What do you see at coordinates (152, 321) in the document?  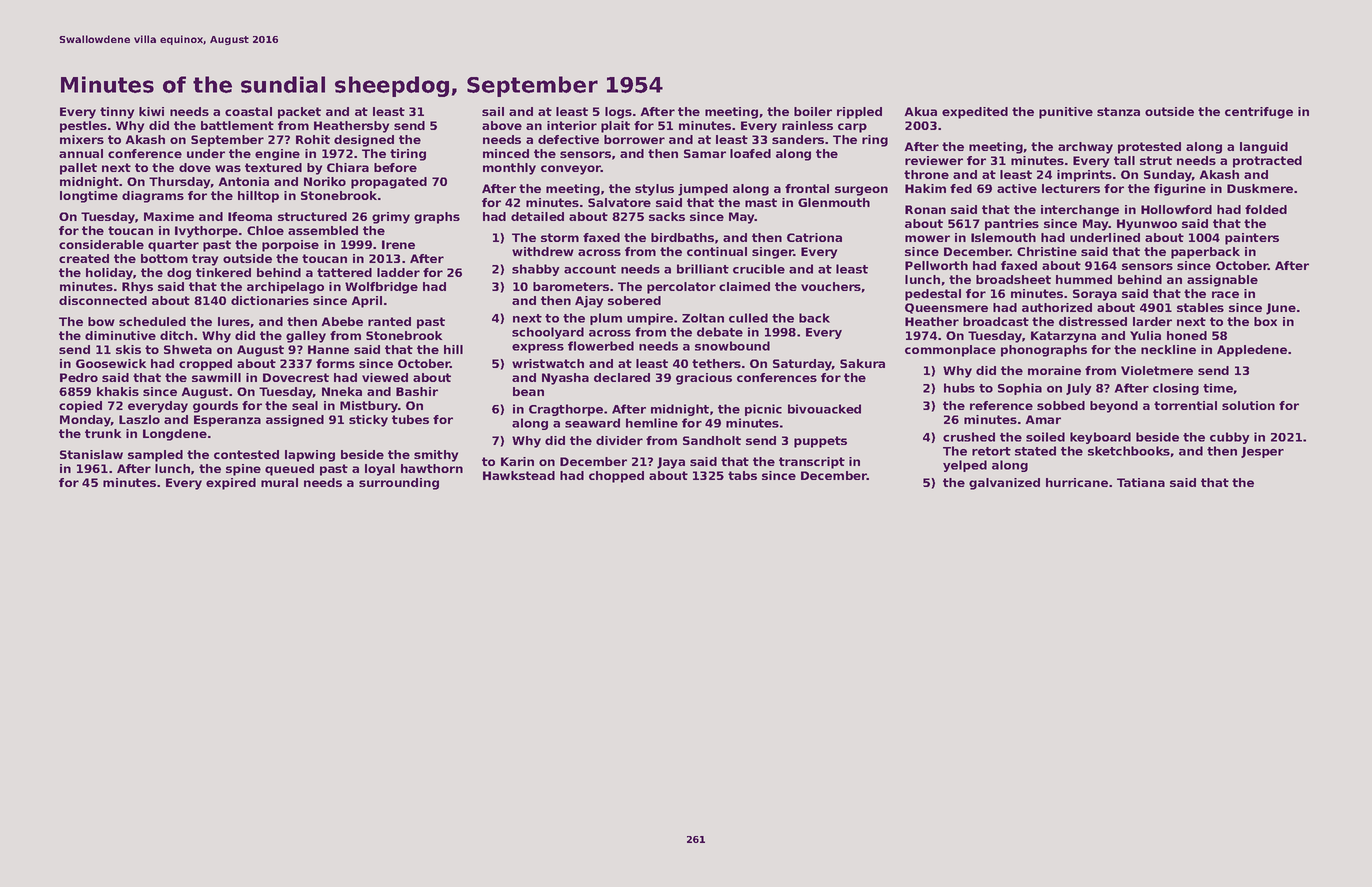 I see `scheduled` at bounding box center [152, 321].
